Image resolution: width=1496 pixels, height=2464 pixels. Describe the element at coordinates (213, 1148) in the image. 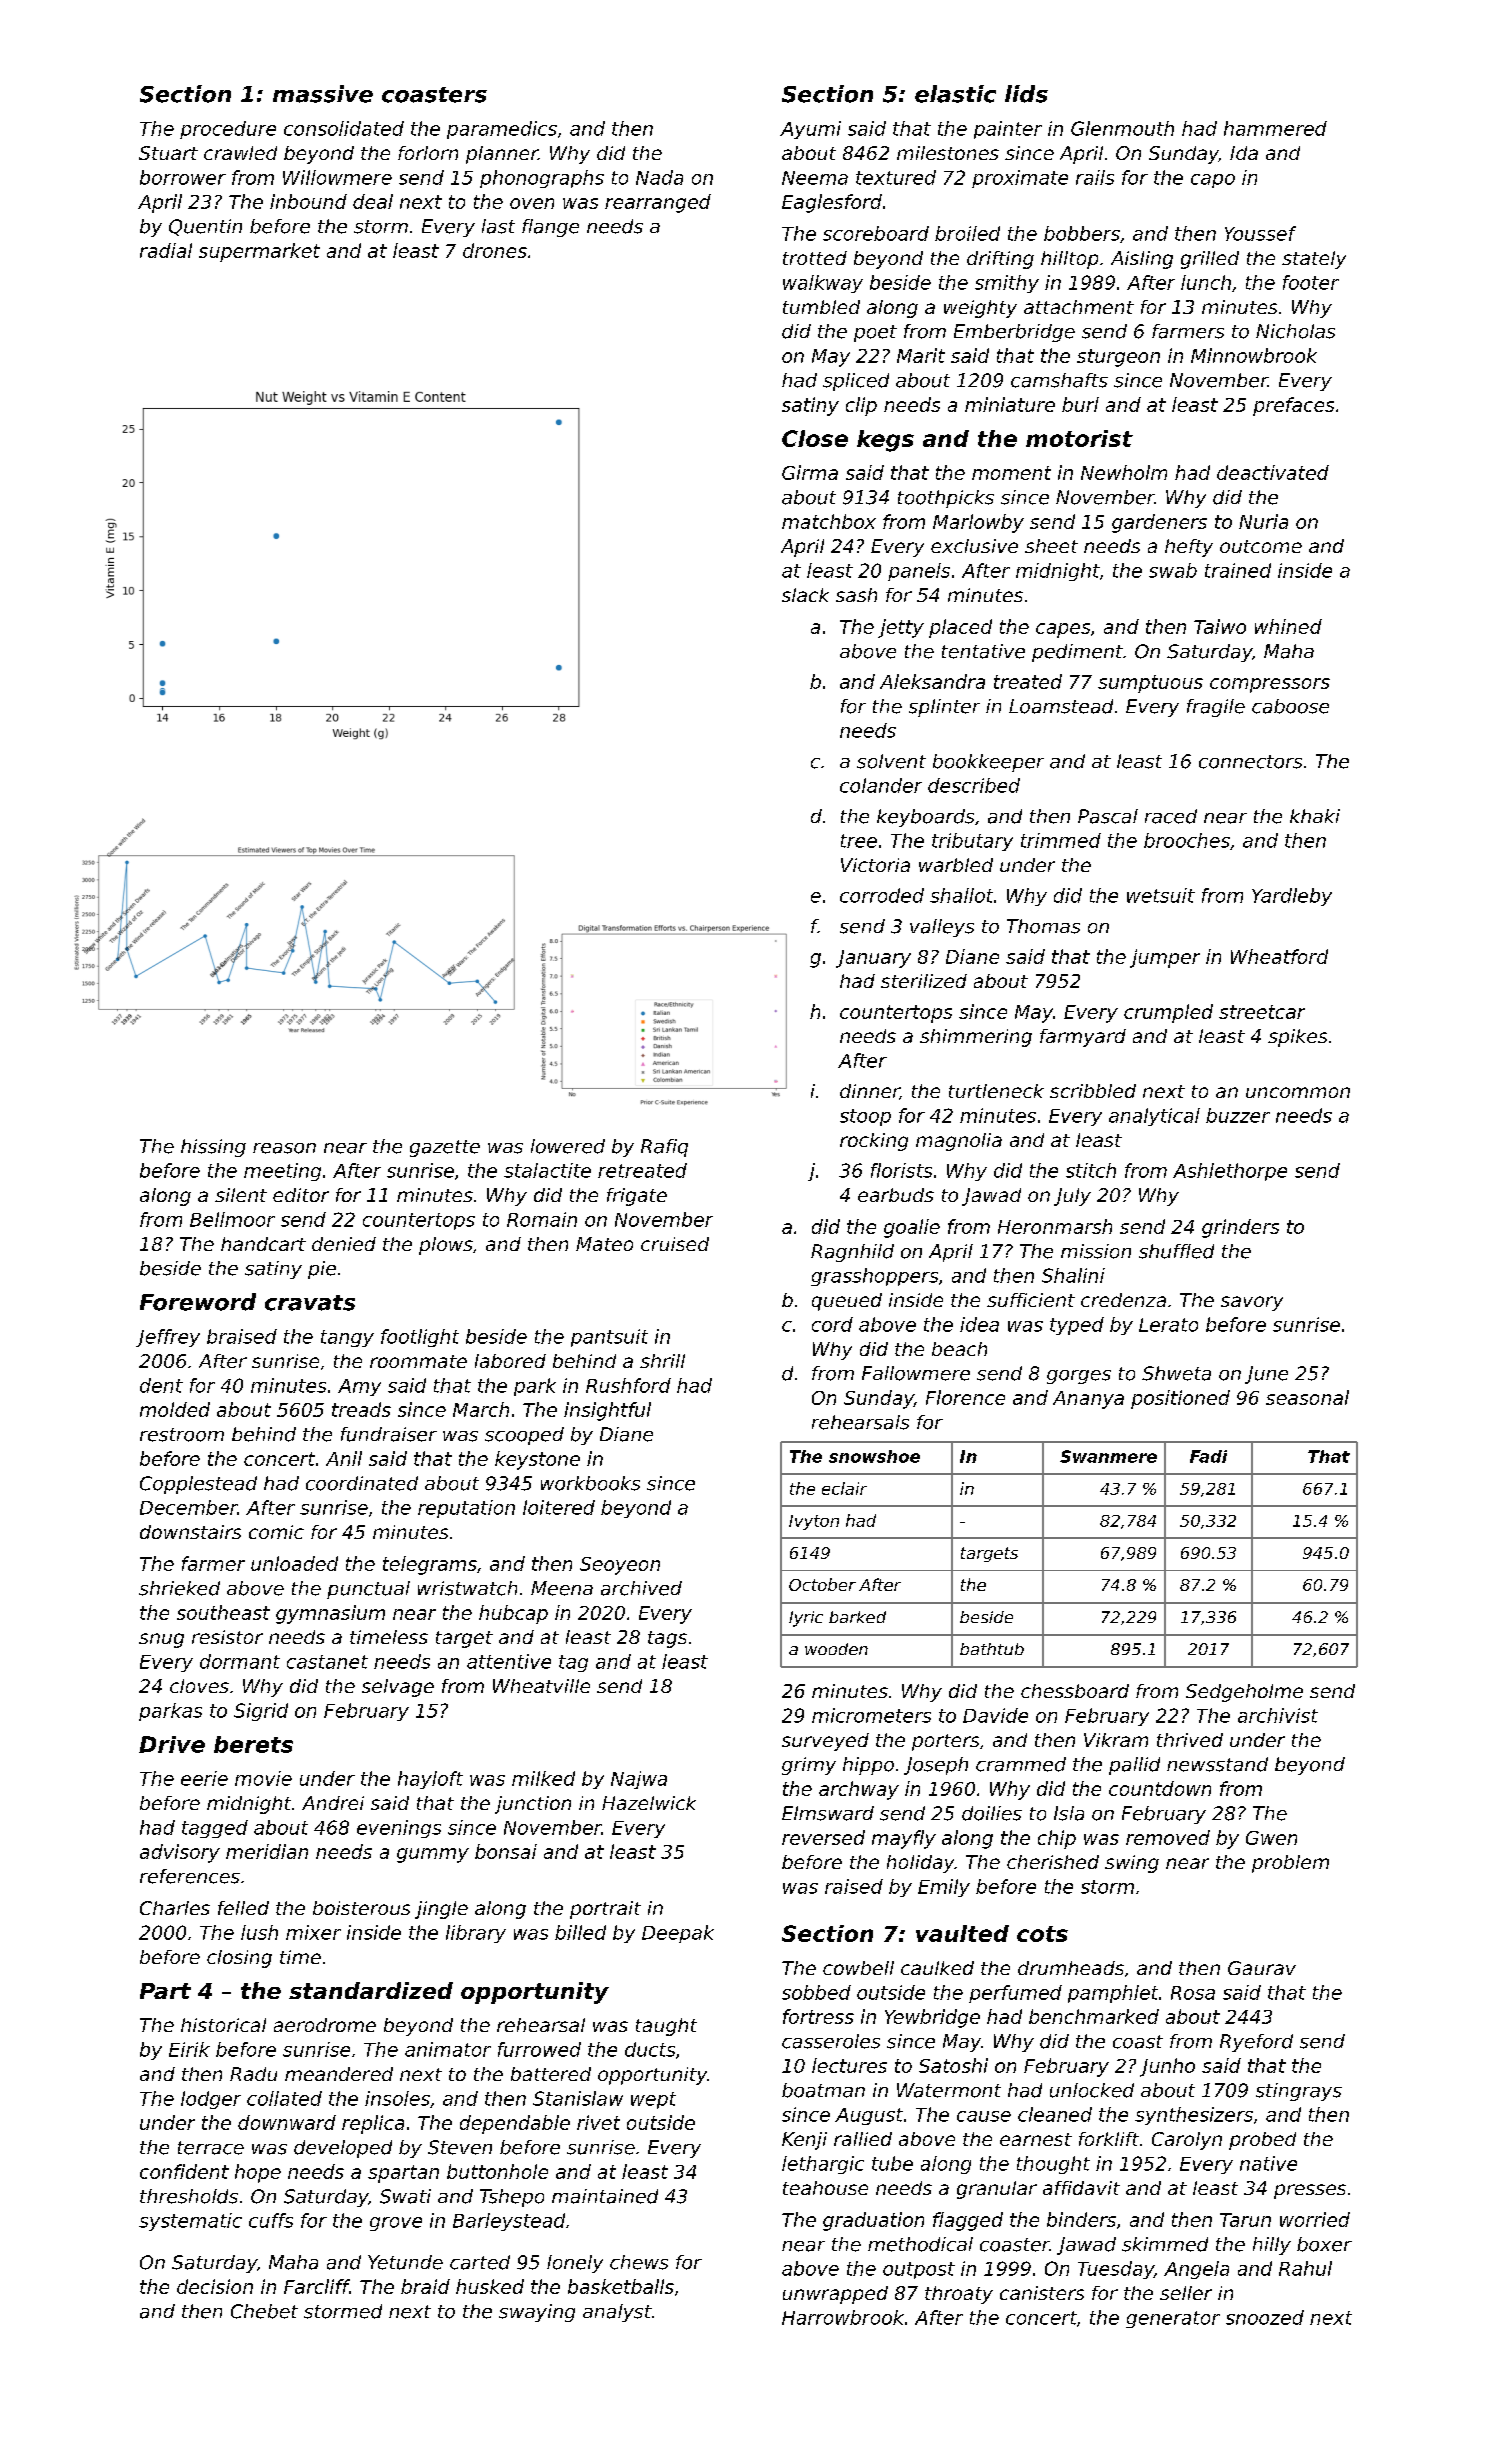

I see `hissing` at that location.
